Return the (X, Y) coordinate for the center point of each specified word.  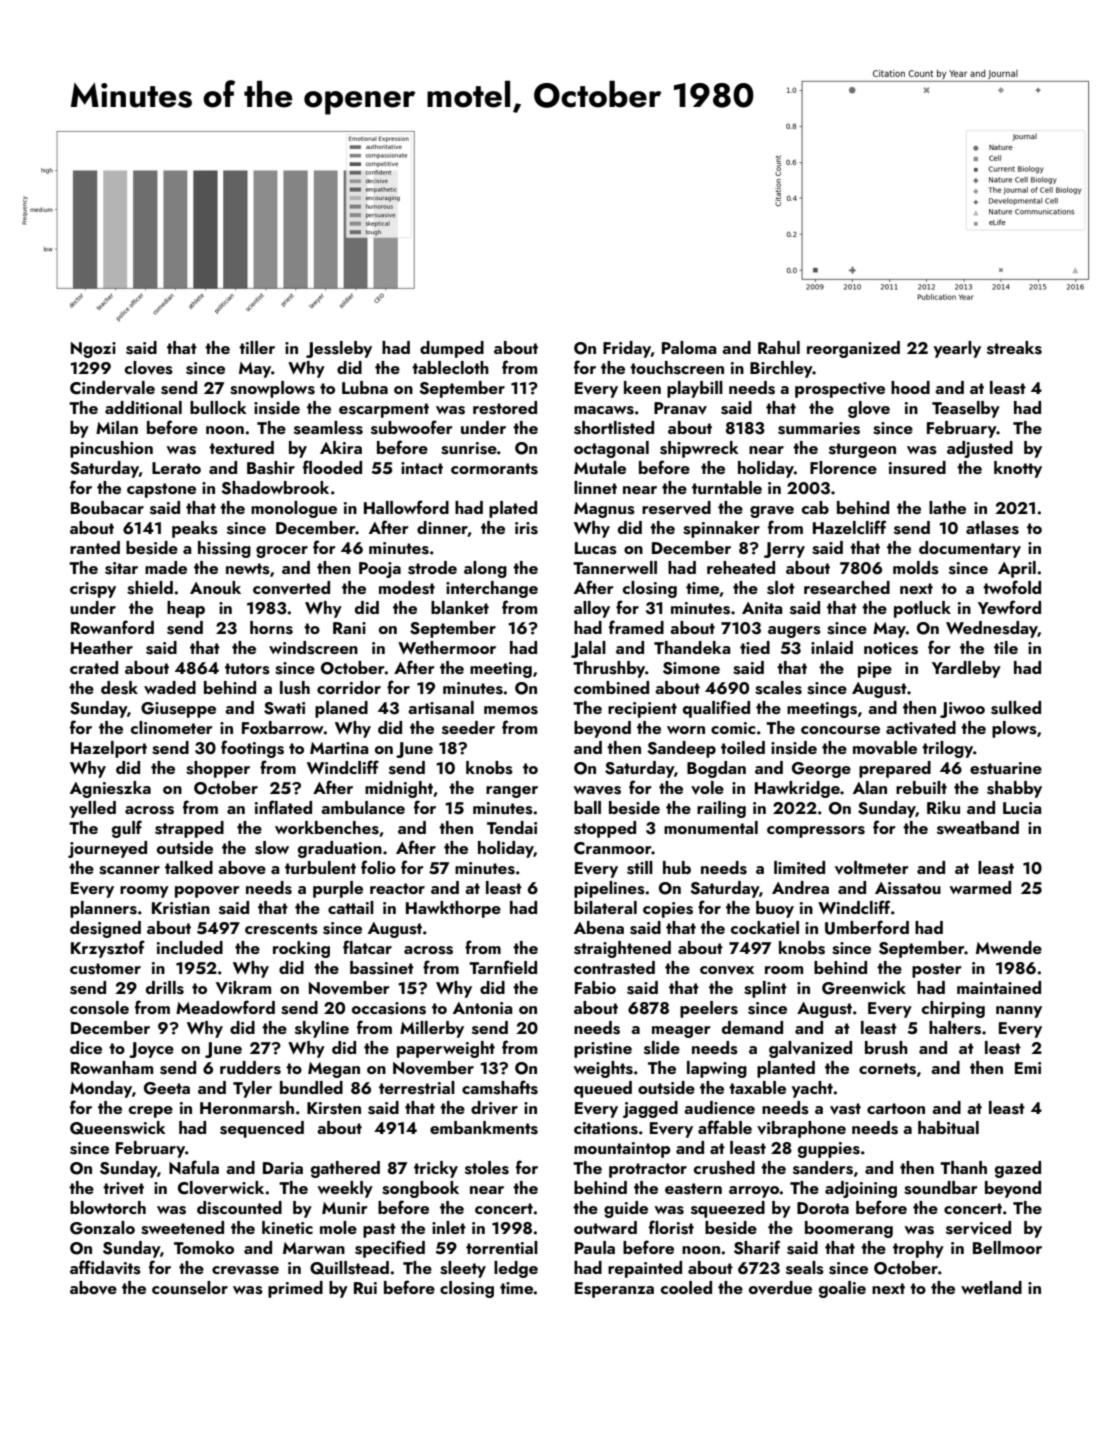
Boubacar (107, 507)
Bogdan (716, 769)
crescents (281, 929)
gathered (345, 1169)
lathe (947, 507)
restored (505, 408)
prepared (895, 769)
